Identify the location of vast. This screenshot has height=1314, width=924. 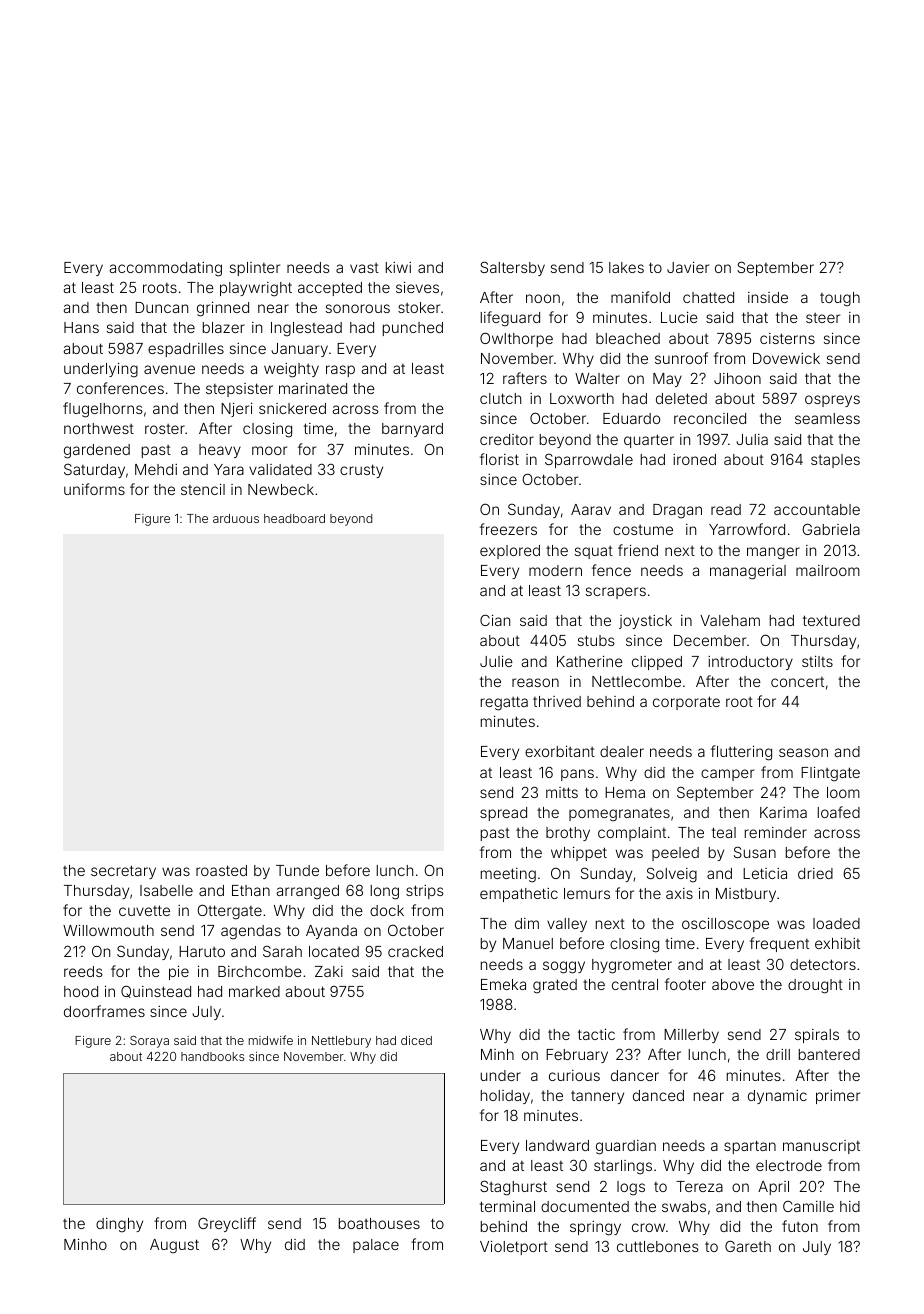
(364, 268).
